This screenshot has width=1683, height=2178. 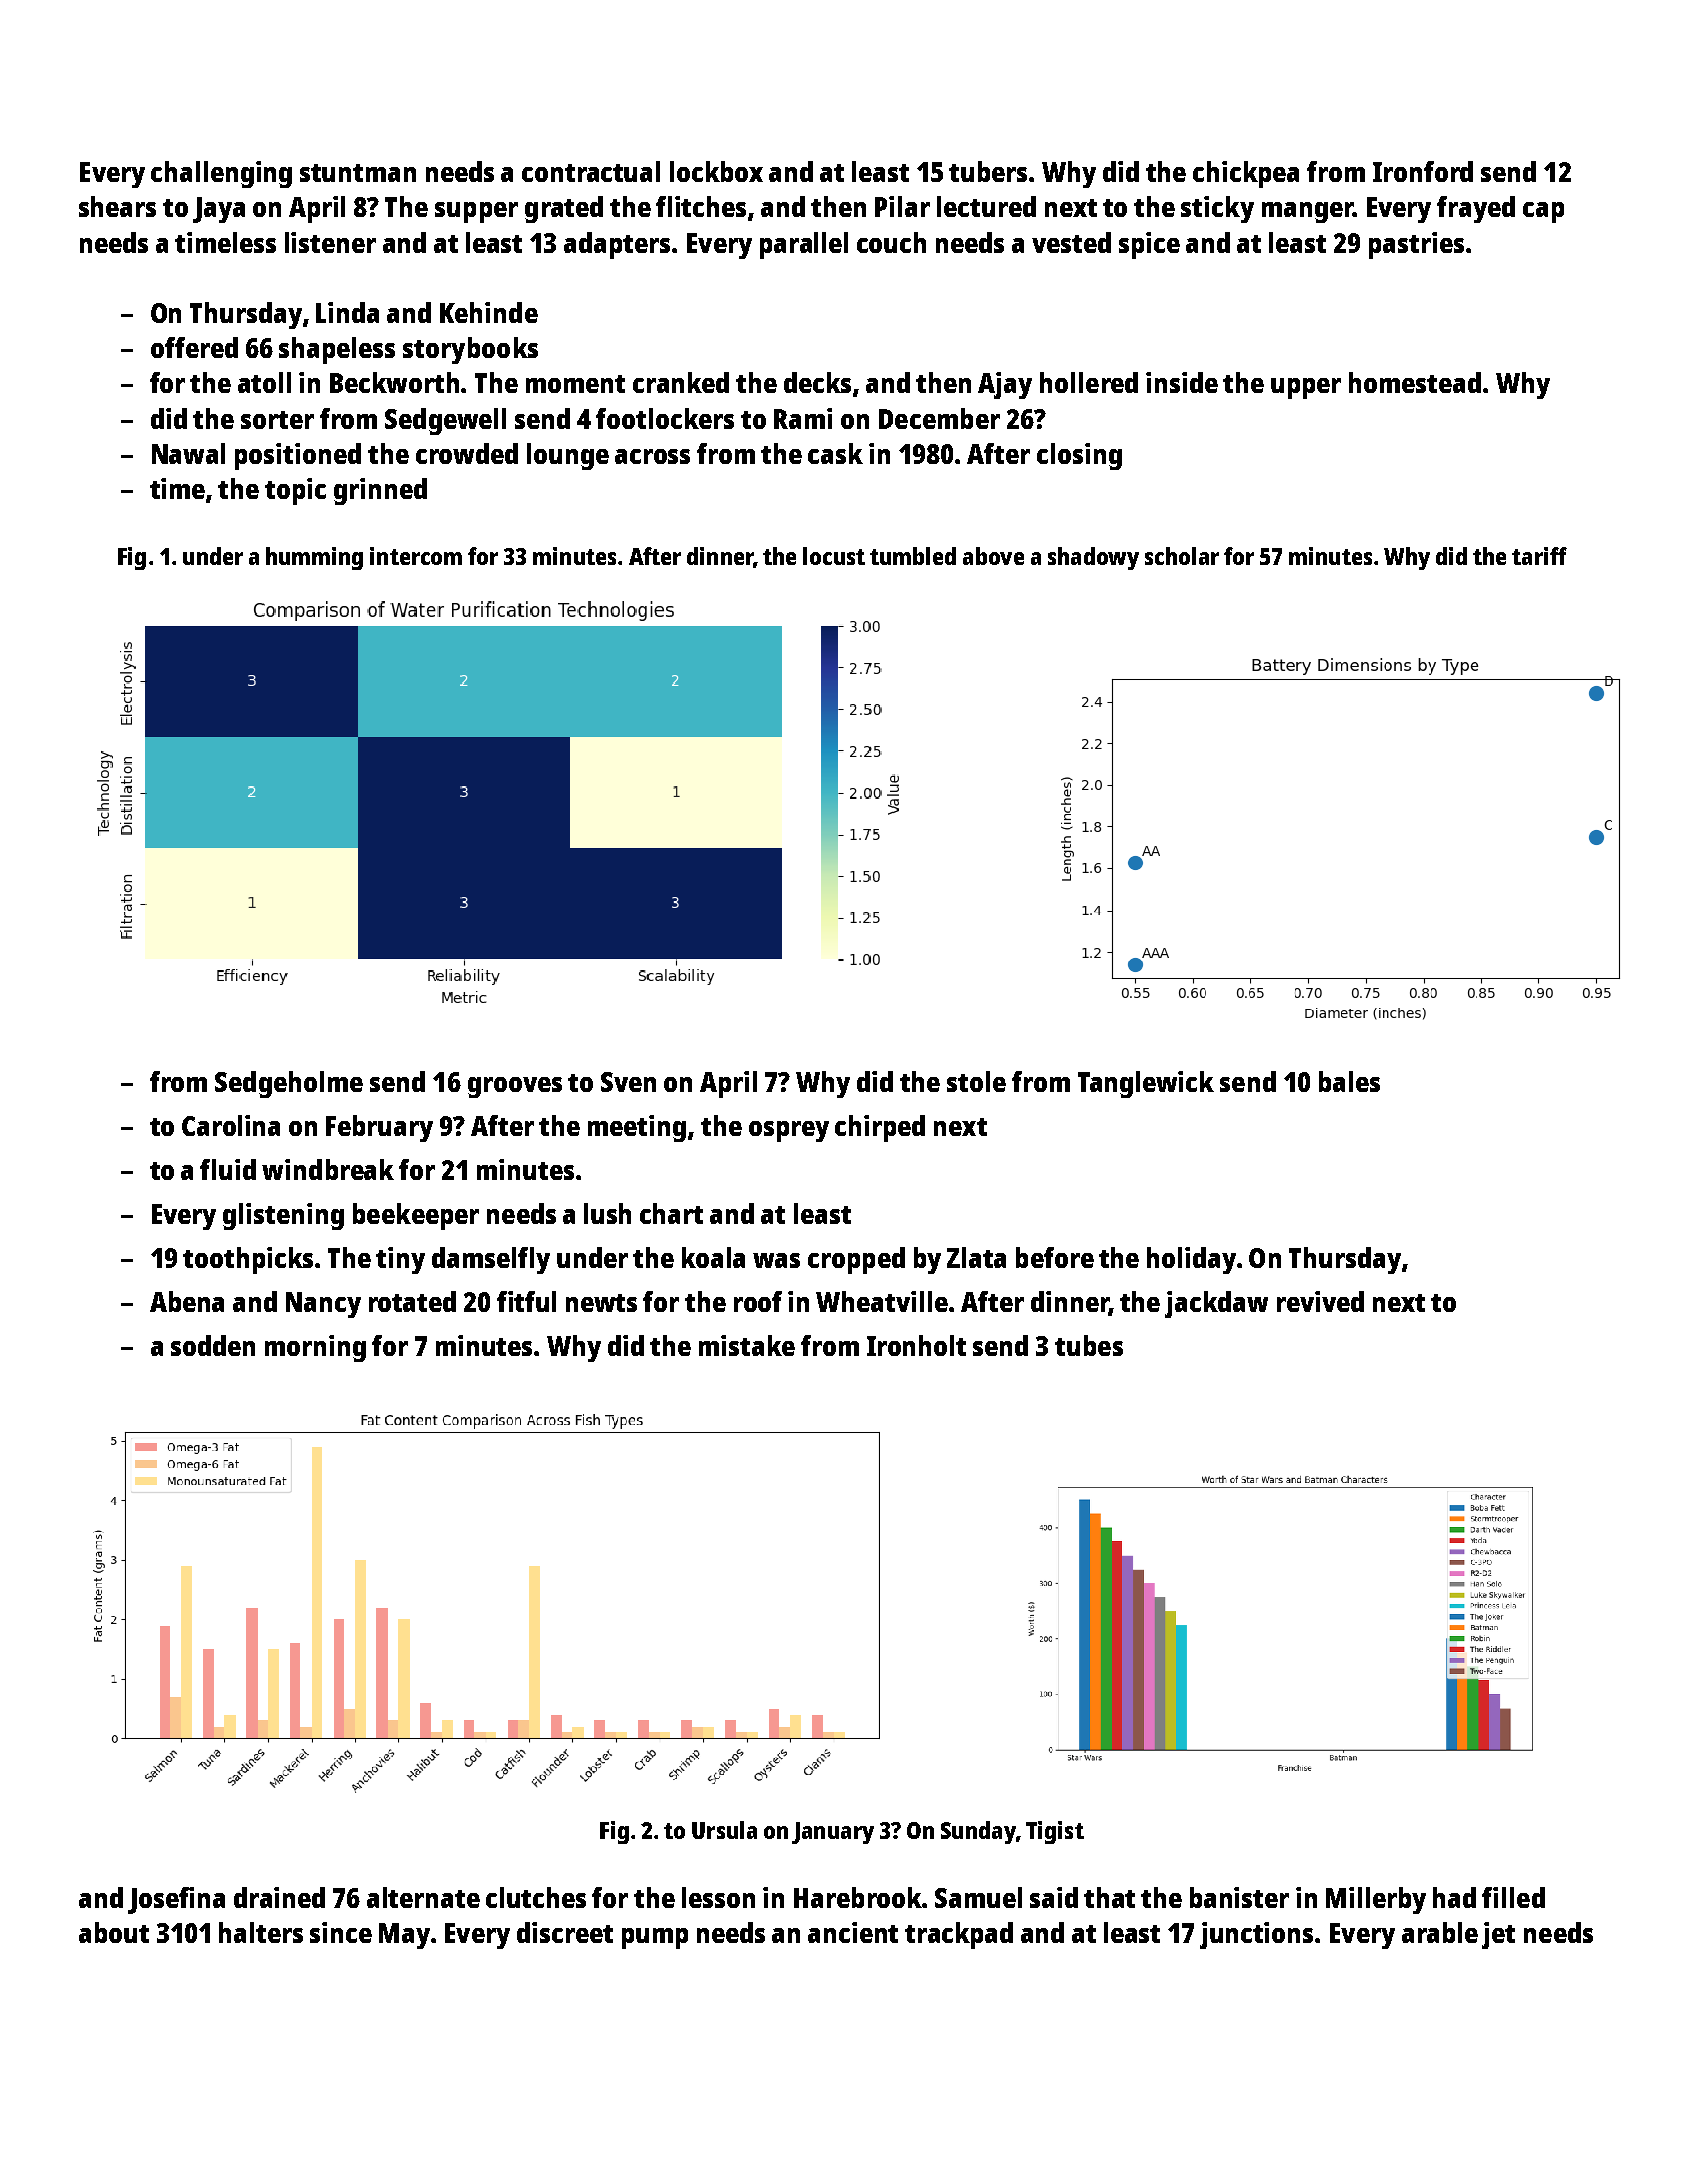 What do you see at coordinates (1349, 1081) in the screenshot?
I see `bales` at bounding box center [1349, 1081].
